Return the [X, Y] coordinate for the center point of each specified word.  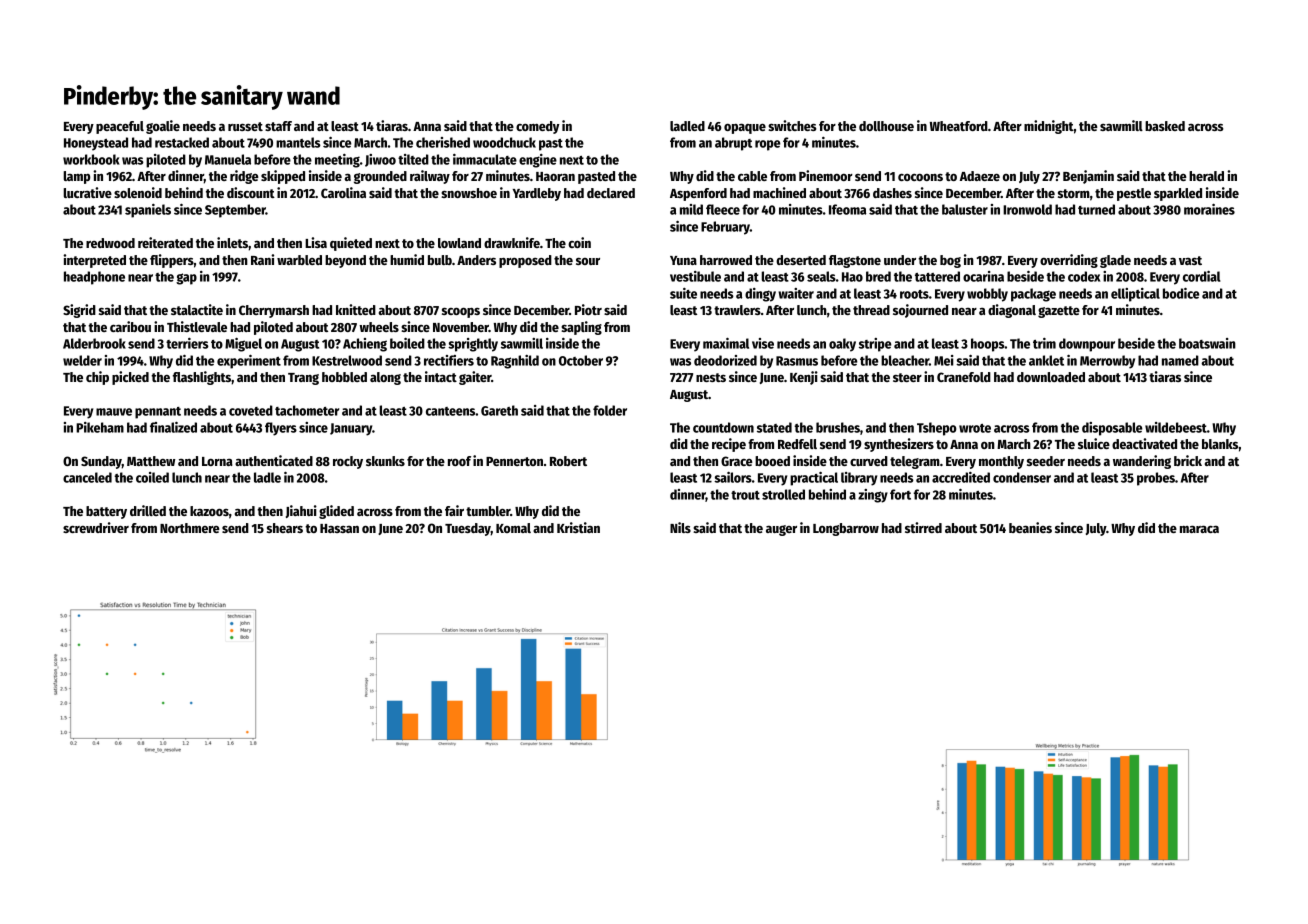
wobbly [987, 295]
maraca [1199, 529]
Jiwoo [380, 160]
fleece [723, 209]
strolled [783, 494]
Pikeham [100, 427]
